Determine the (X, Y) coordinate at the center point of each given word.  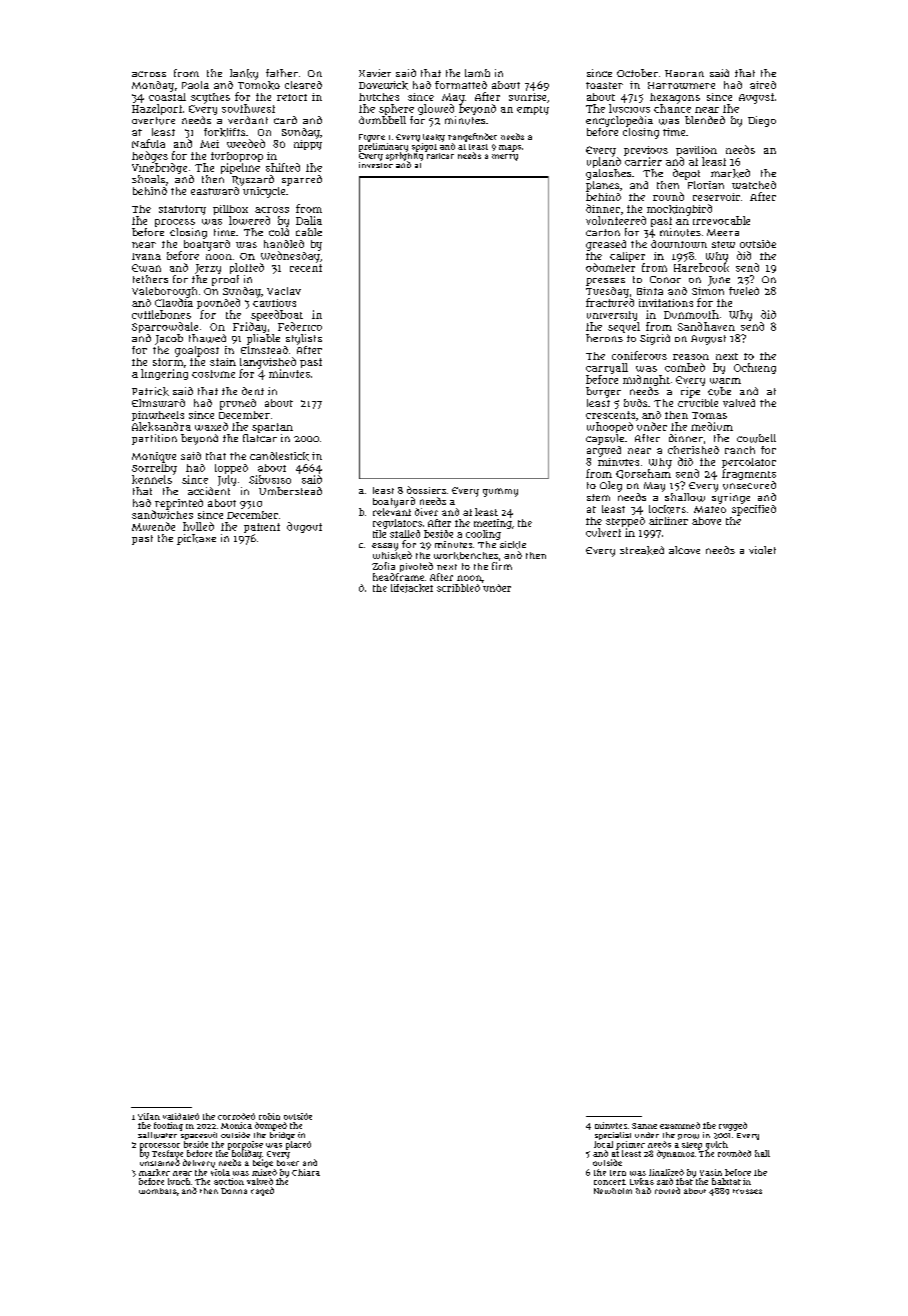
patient (262, 528)
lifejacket (412, 588)
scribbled (458, 588)
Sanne (644, 1126)
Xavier (375, 73)
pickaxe (196, 539)
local (603, 1144)
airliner (668, 521)
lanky (244, 74)
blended (705, 120)
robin (269, 1116)
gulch (717, 1145)
